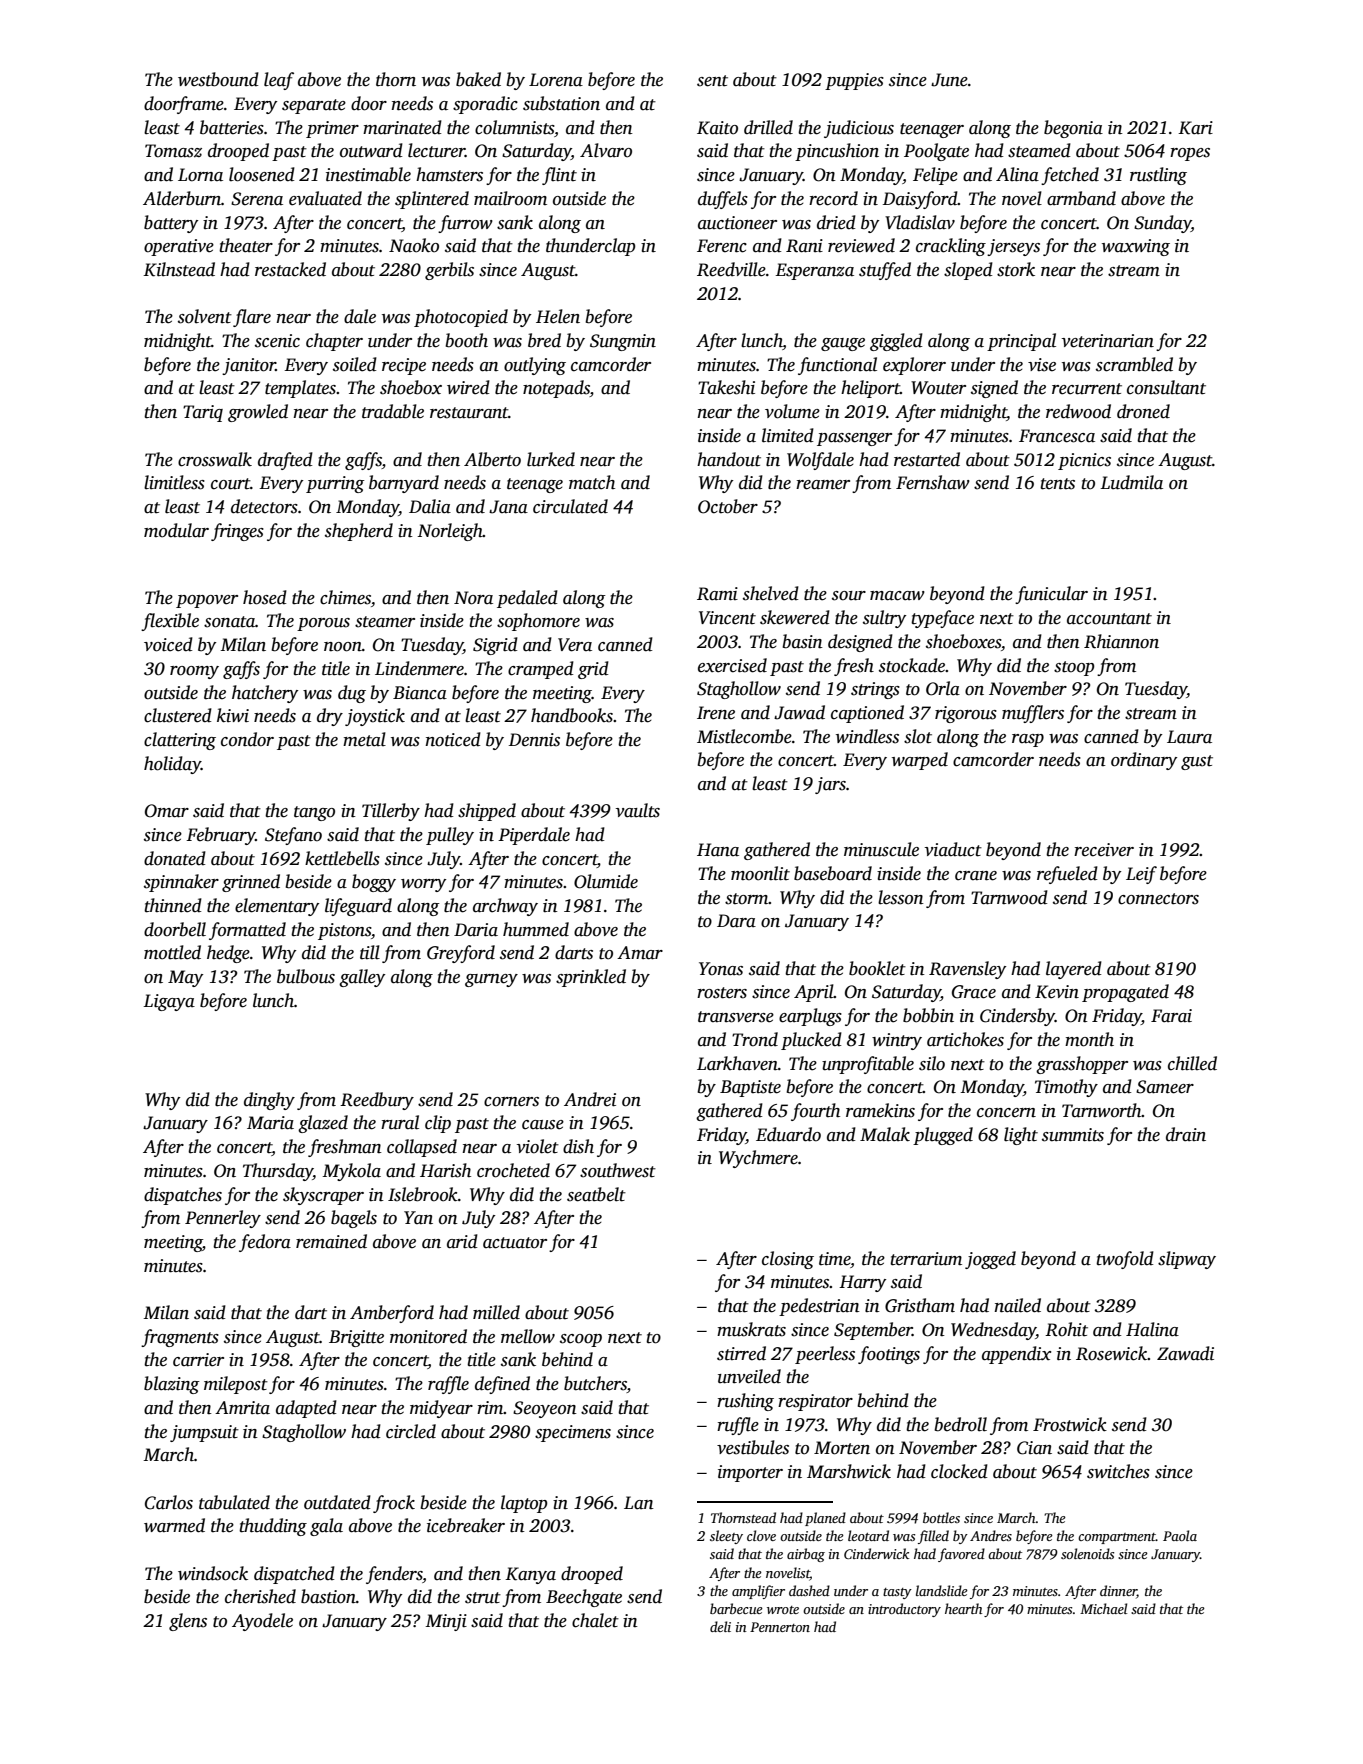  What do you see at coordinates (788, 1134) in the image?
I see `Eduardo` at bounding box center [788, 1134].
